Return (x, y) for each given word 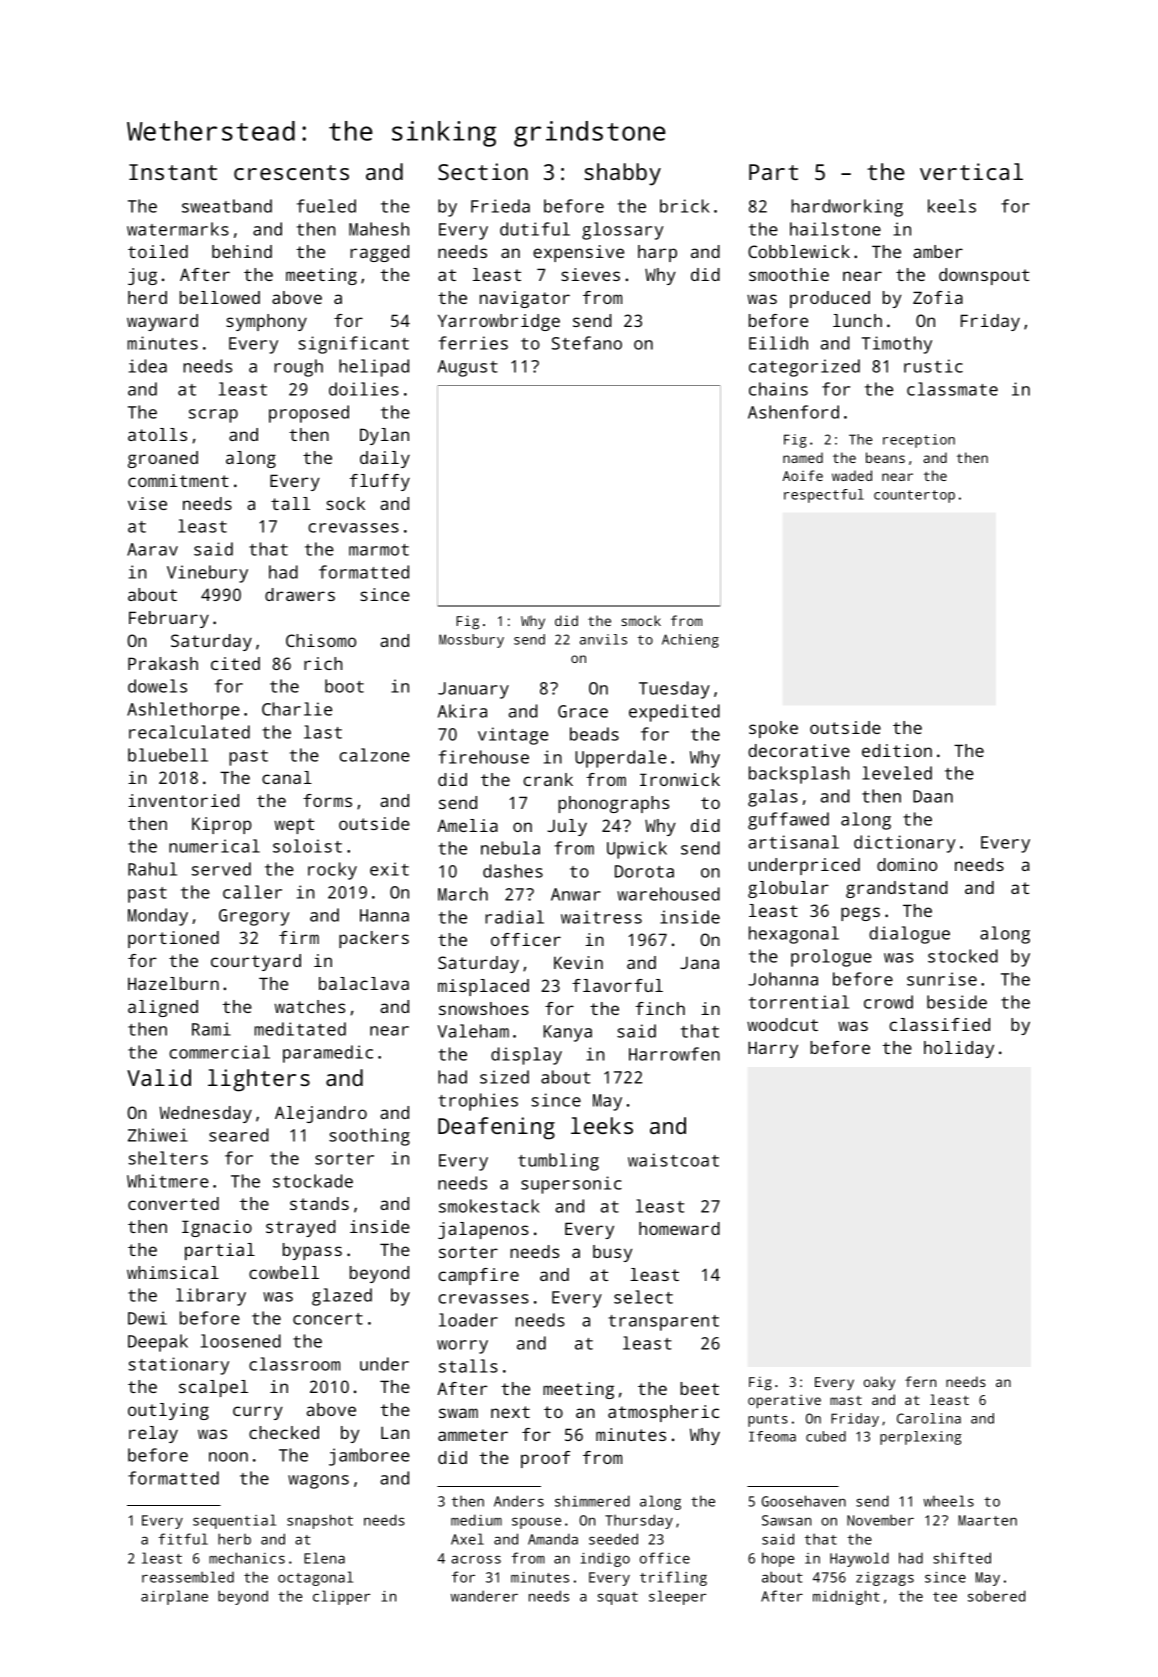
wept (294, 826)
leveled (897, 773)
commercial (219, 1052)
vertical (971, 171)
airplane (174, 1597)
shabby (622, 174)
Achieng (690, 641)
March (463, 894)
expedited (674, 713)
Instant (173, 172)
